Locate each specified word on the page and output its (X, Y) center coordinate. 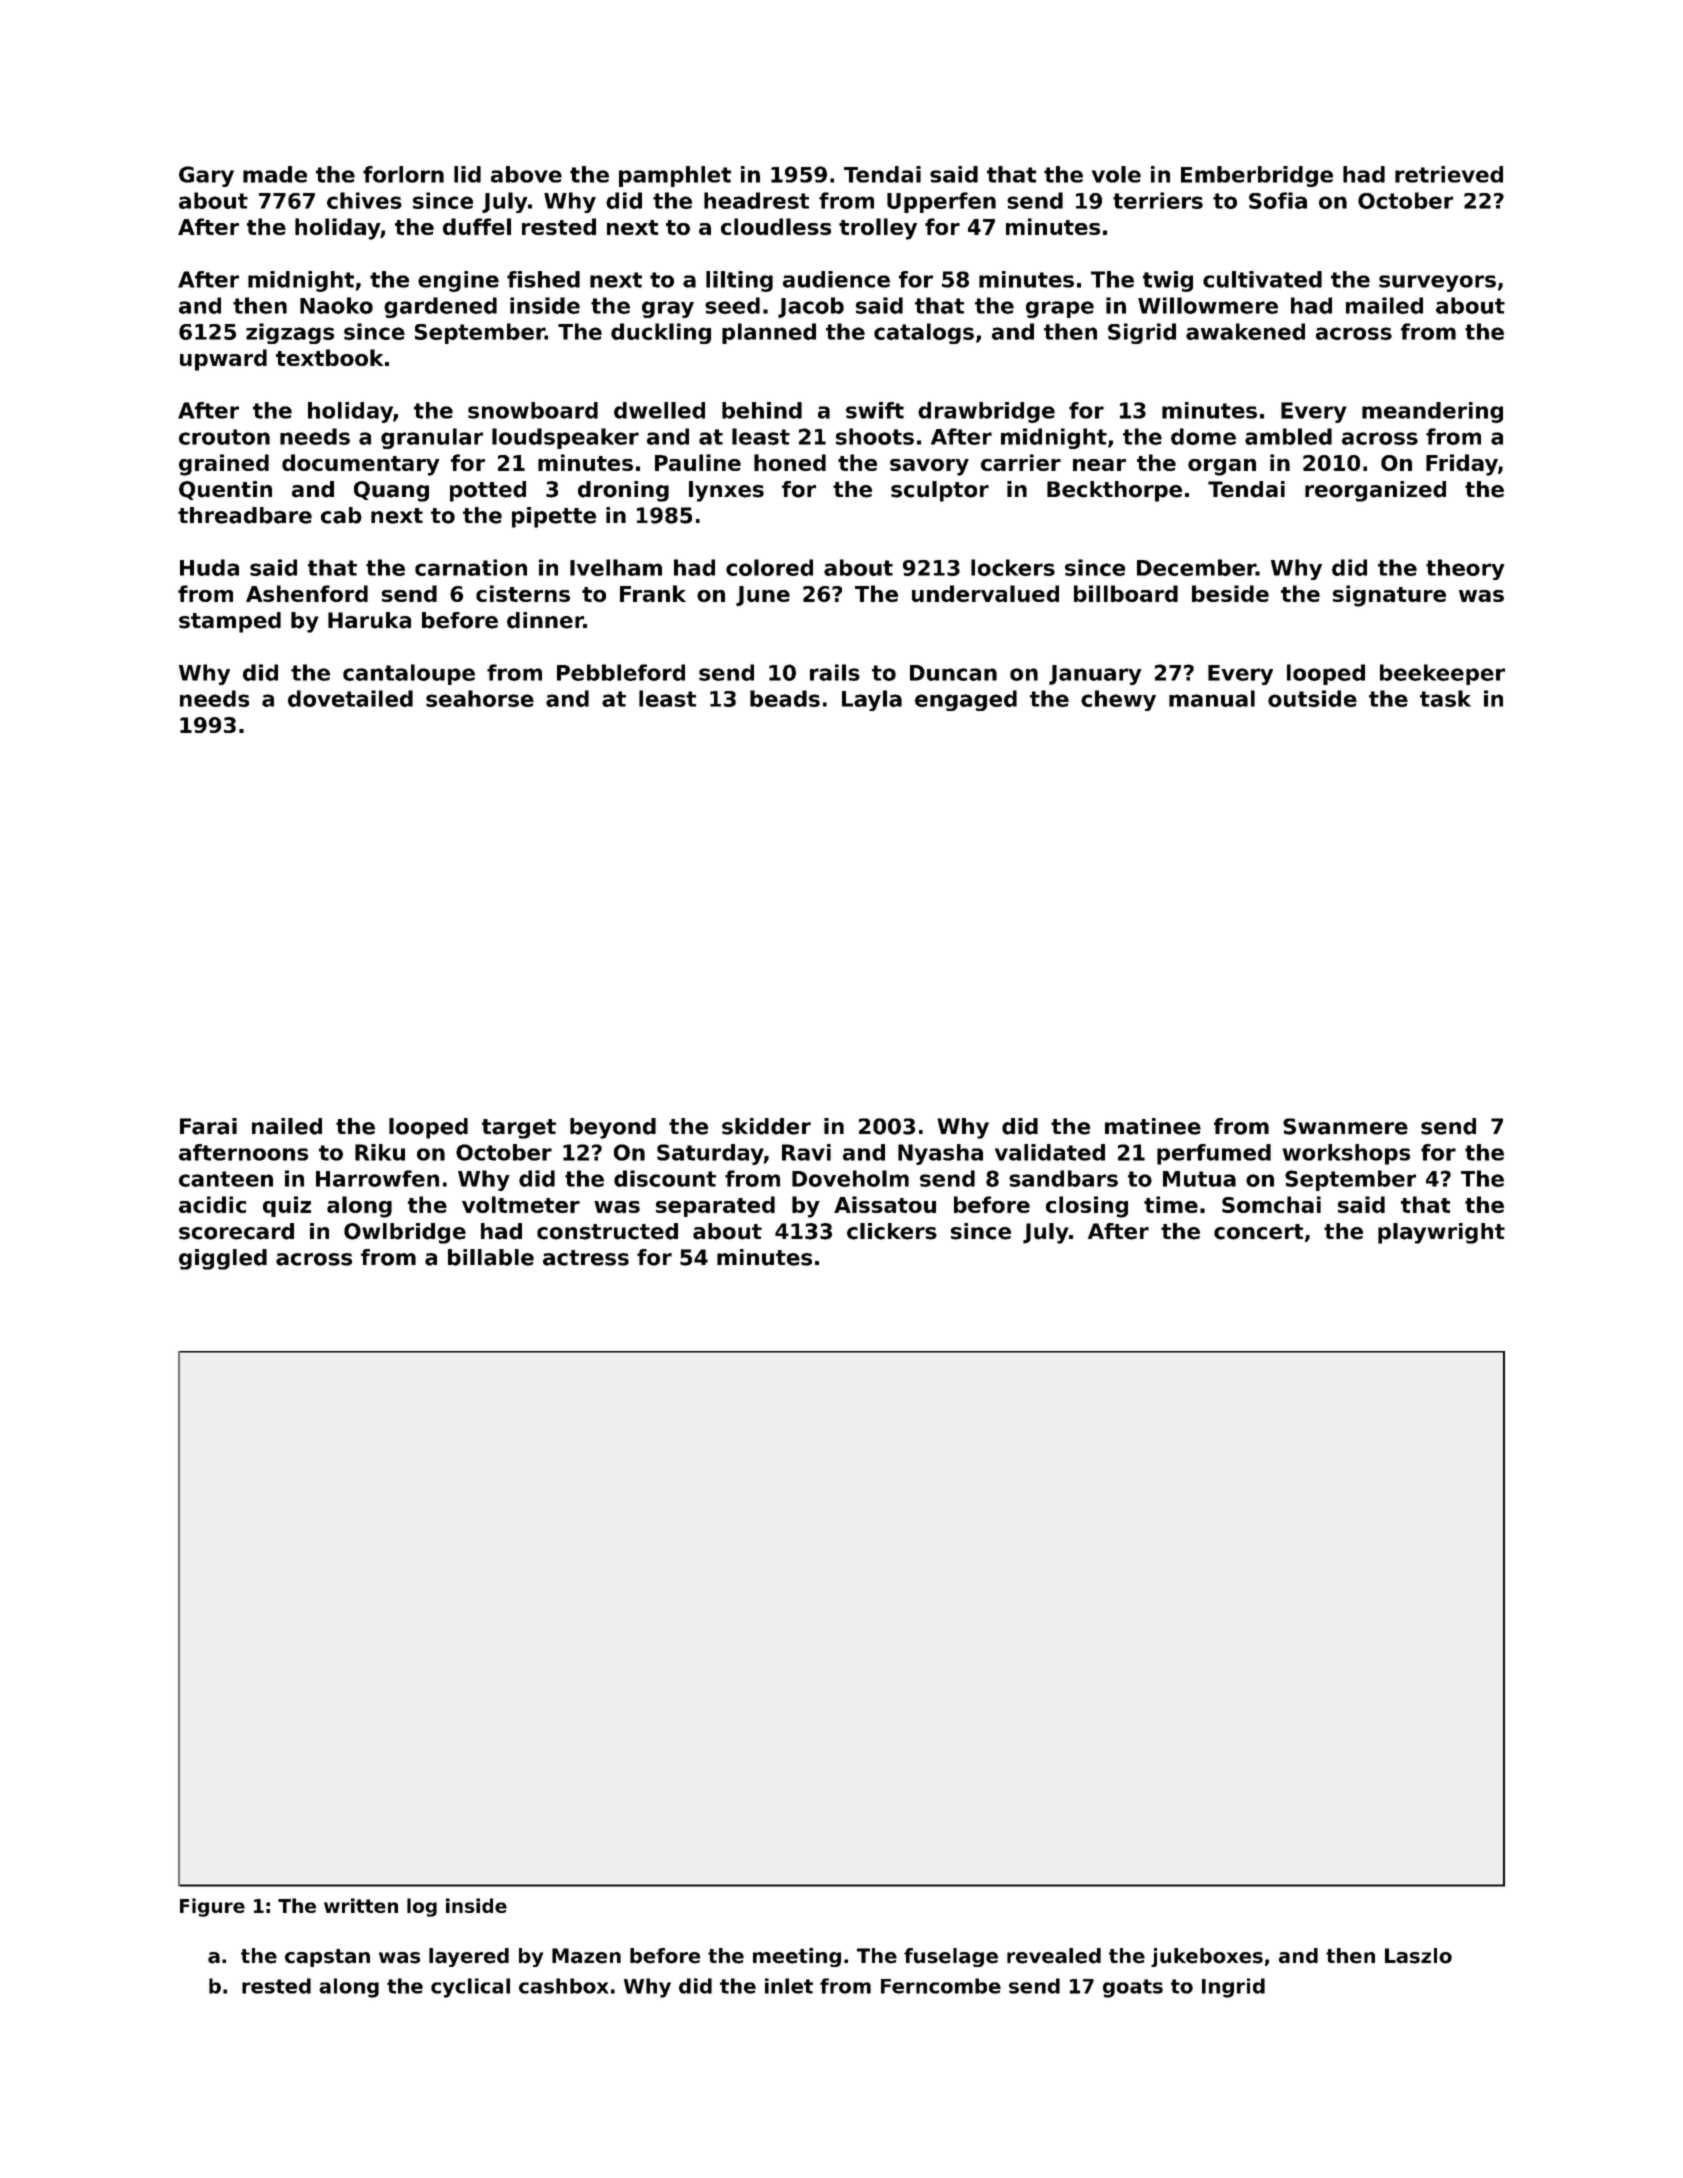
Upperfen (941, 202)
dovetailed (350, 698)
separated (715, 1206)
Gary (206, 176)
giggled (223, 1259)
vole (1116, 174)
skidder (766, 1126)
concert (1258, 1232)
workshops (1346, 1154)
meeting (797, 1957)
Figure (212, 1907)
